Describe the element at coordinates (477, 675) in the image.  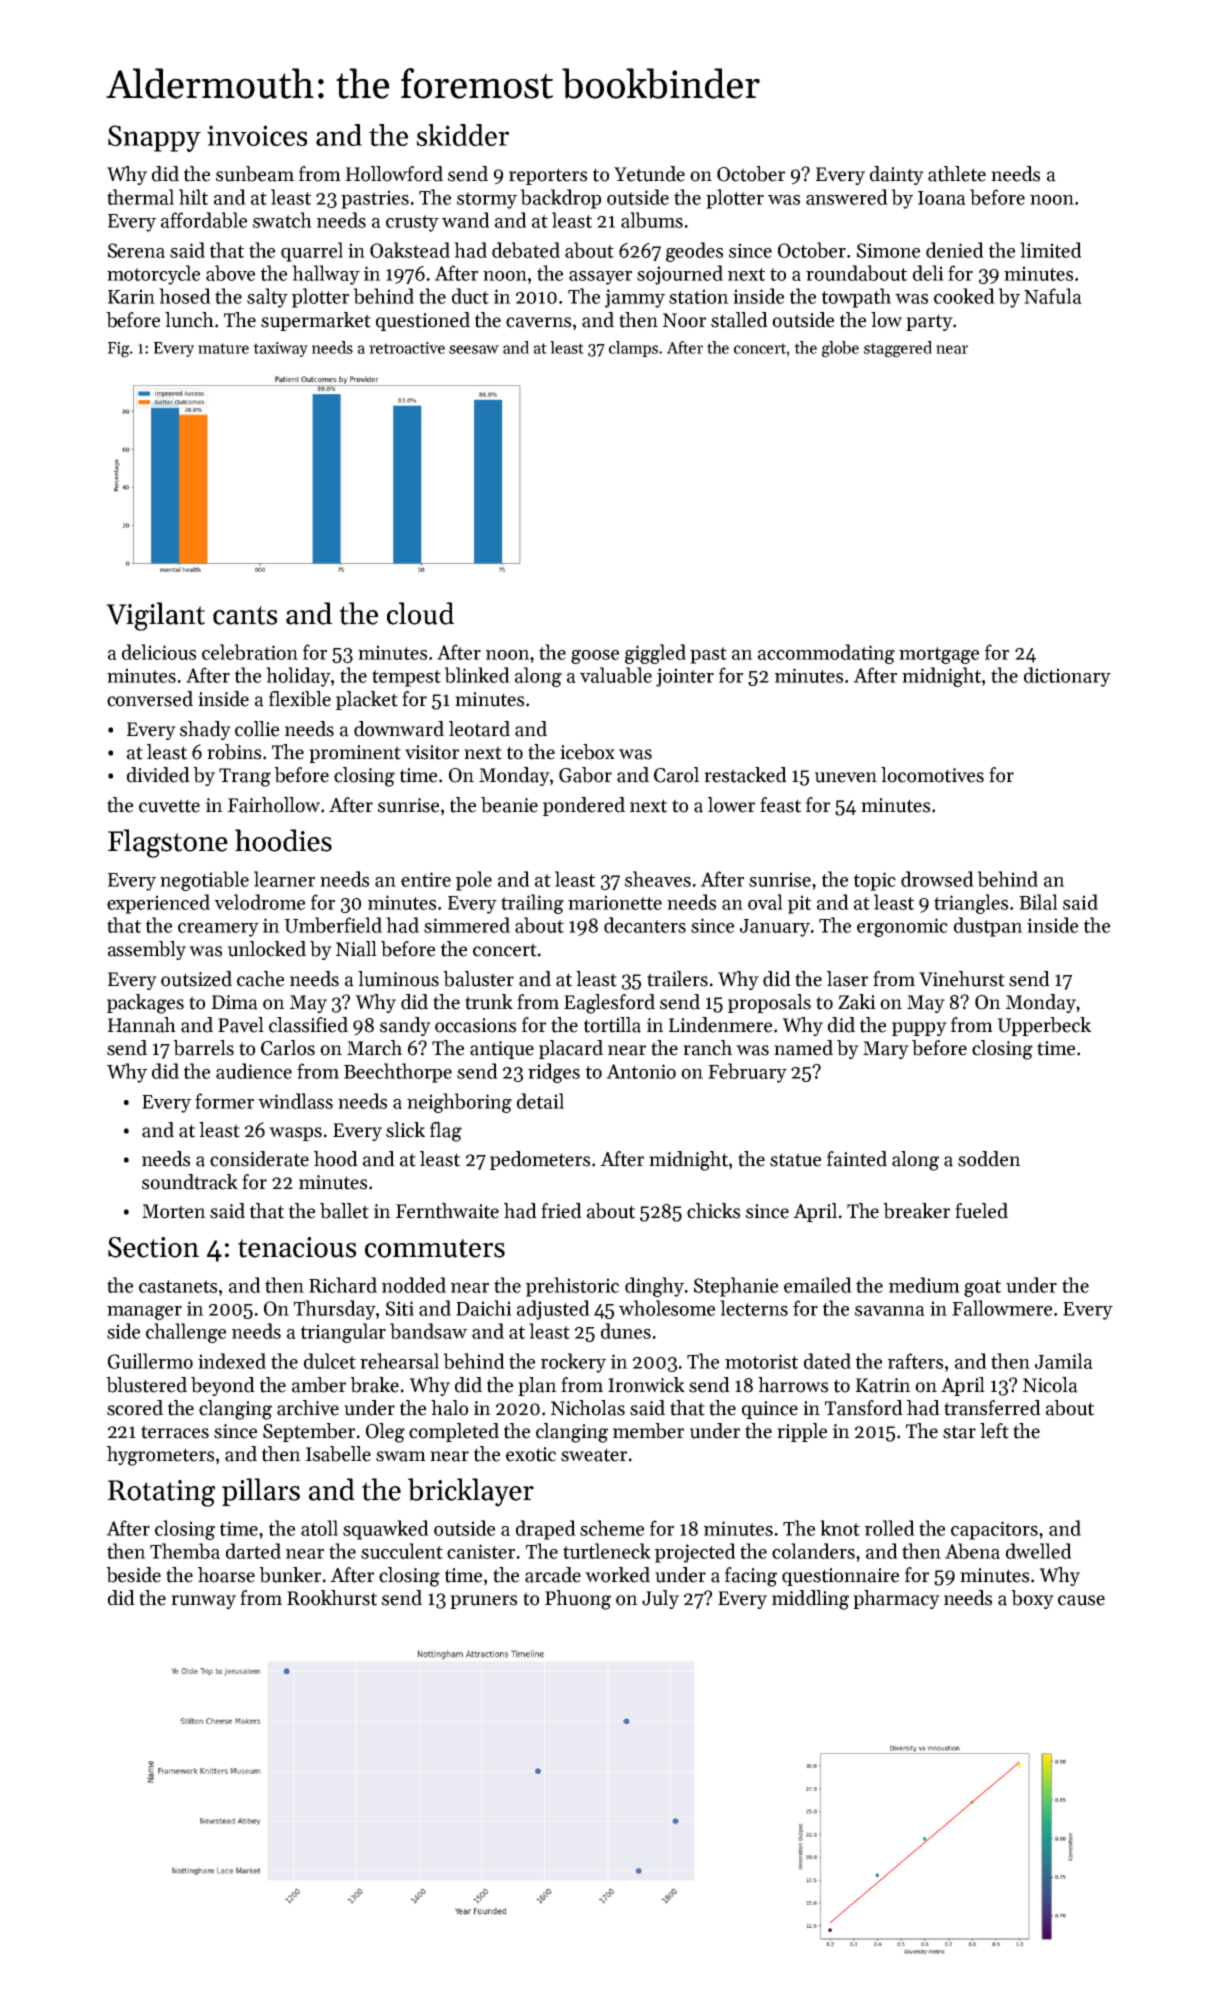
I see `blinked` at that location.
